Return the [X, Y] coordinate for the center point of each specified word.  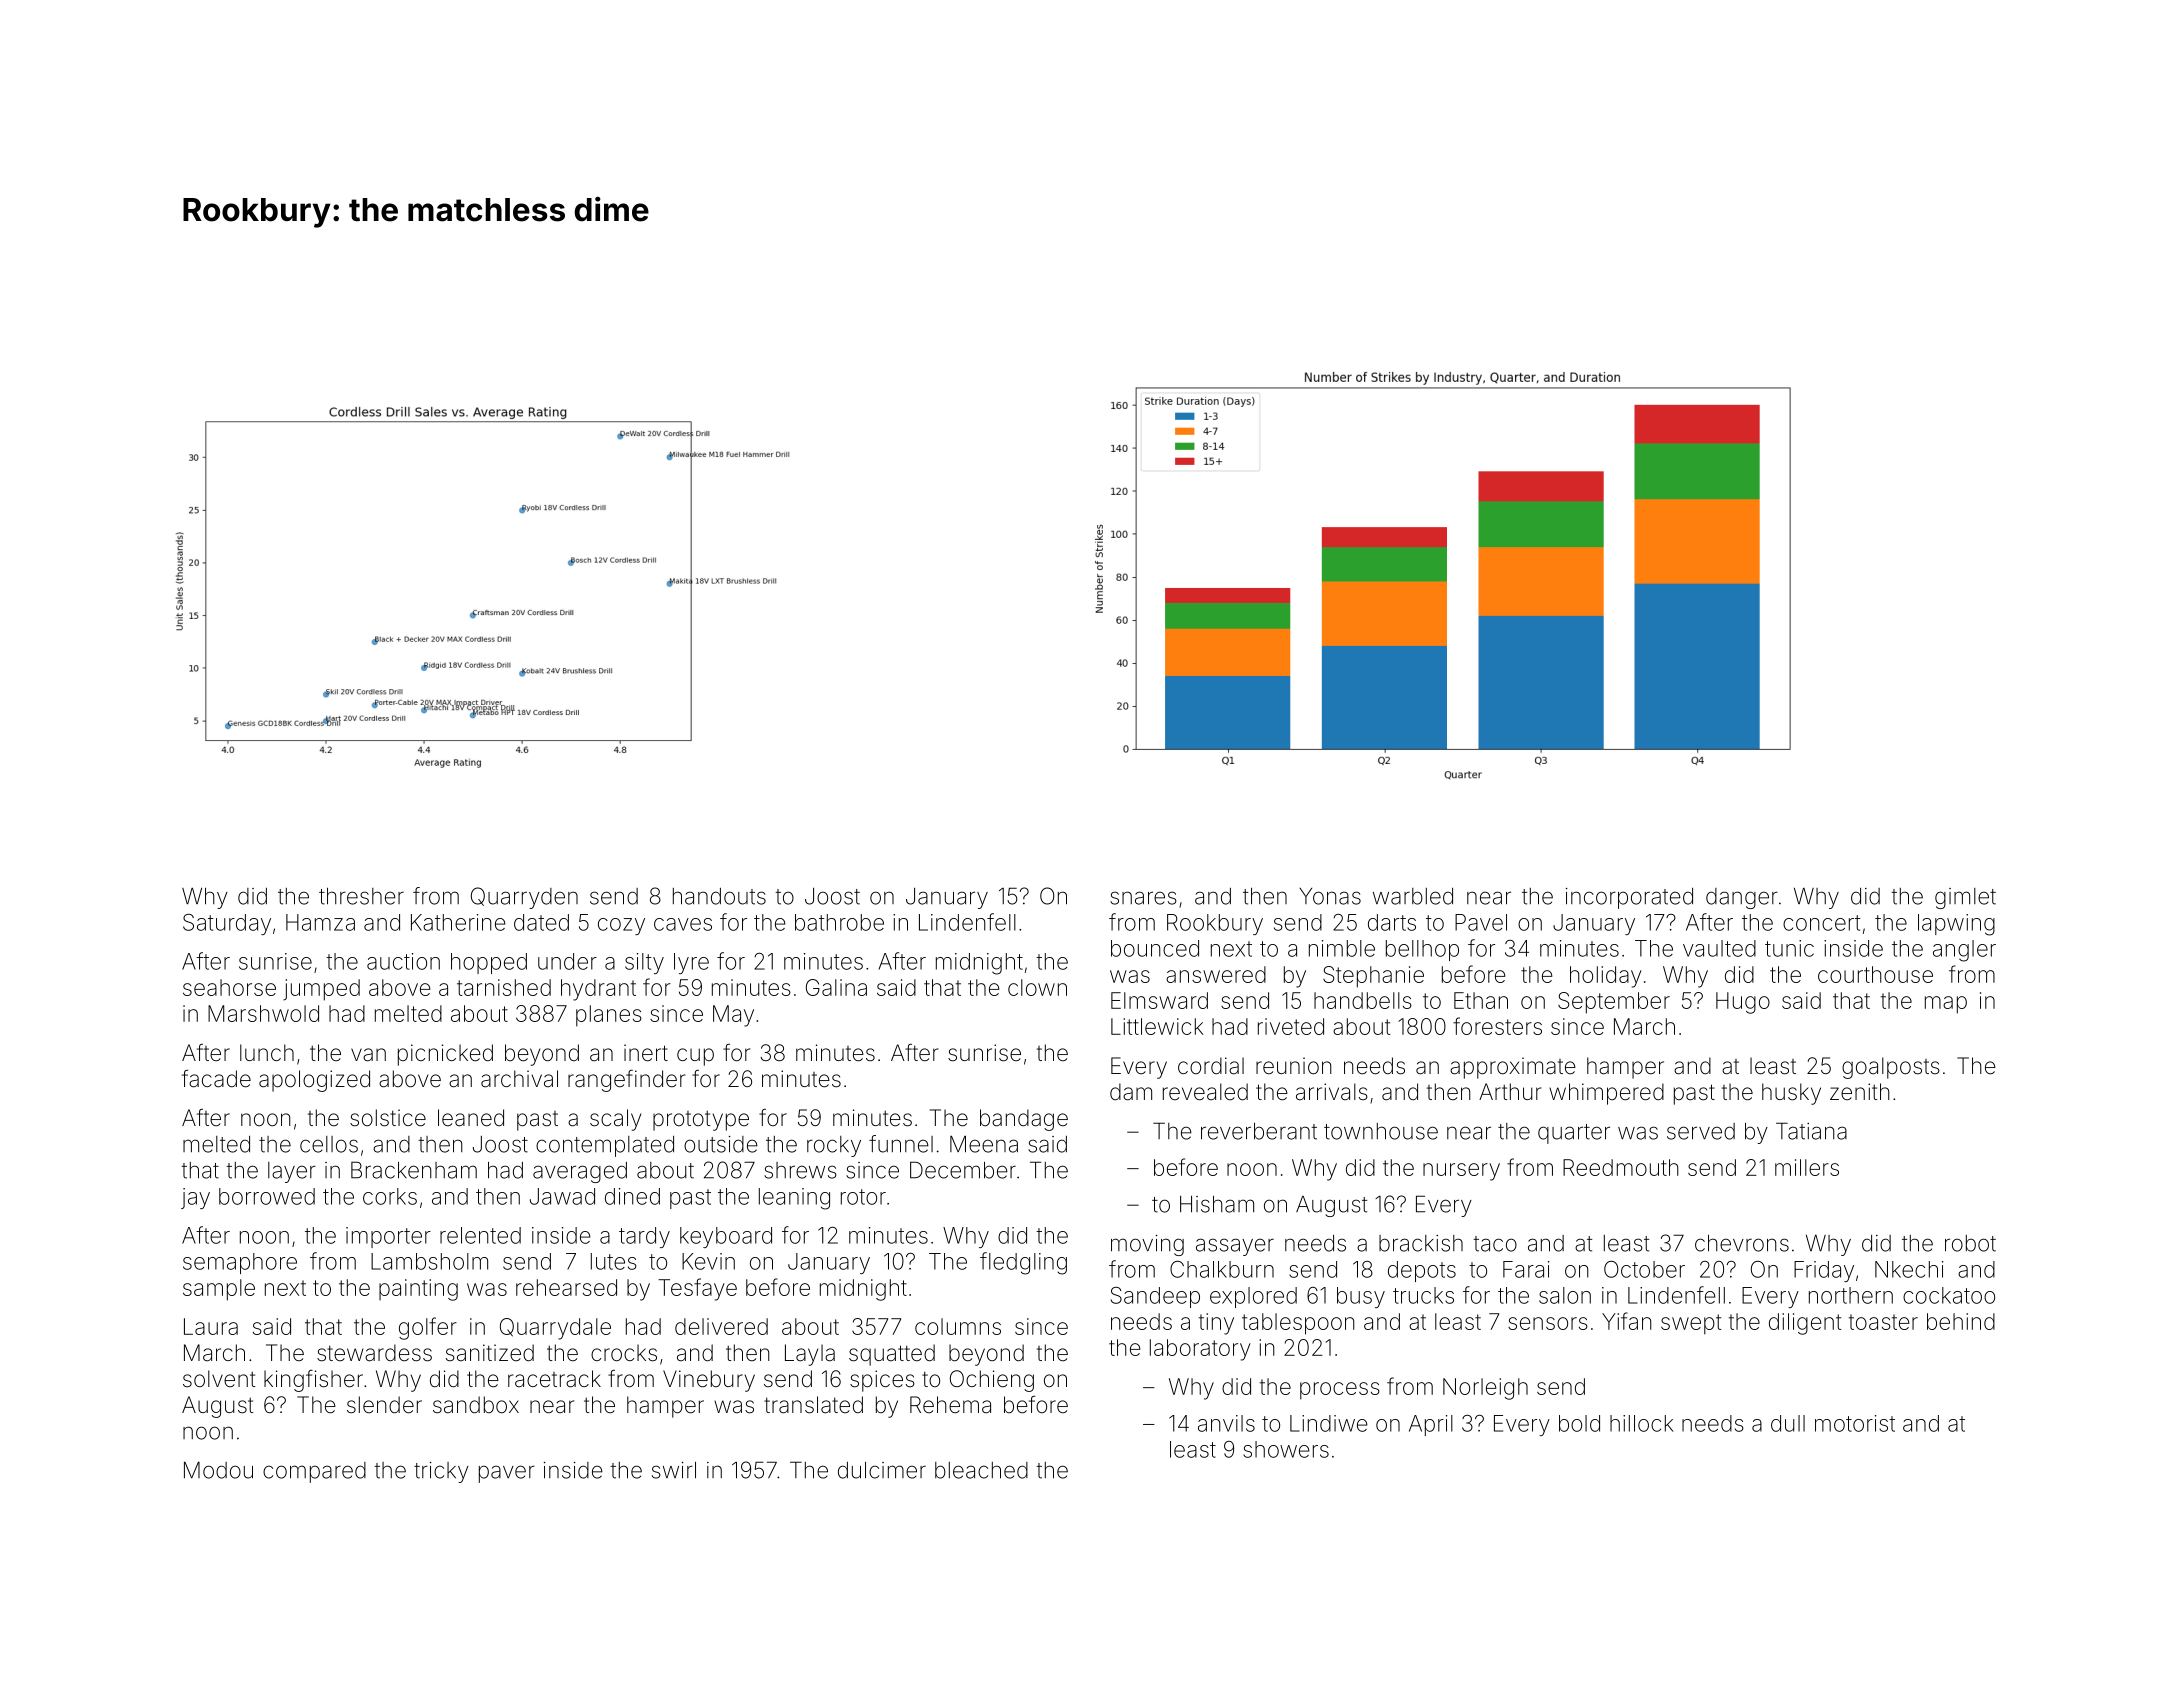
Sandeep [1155, 1297]
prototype [701, 1121]
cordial [1211, 1066]
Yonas [1330, 896]
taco [1495, 1244]
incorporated [1629, 898]
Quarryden [524, 898]
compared [314, 1472]
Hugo [1743, 1003]
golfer [428, 1328]
